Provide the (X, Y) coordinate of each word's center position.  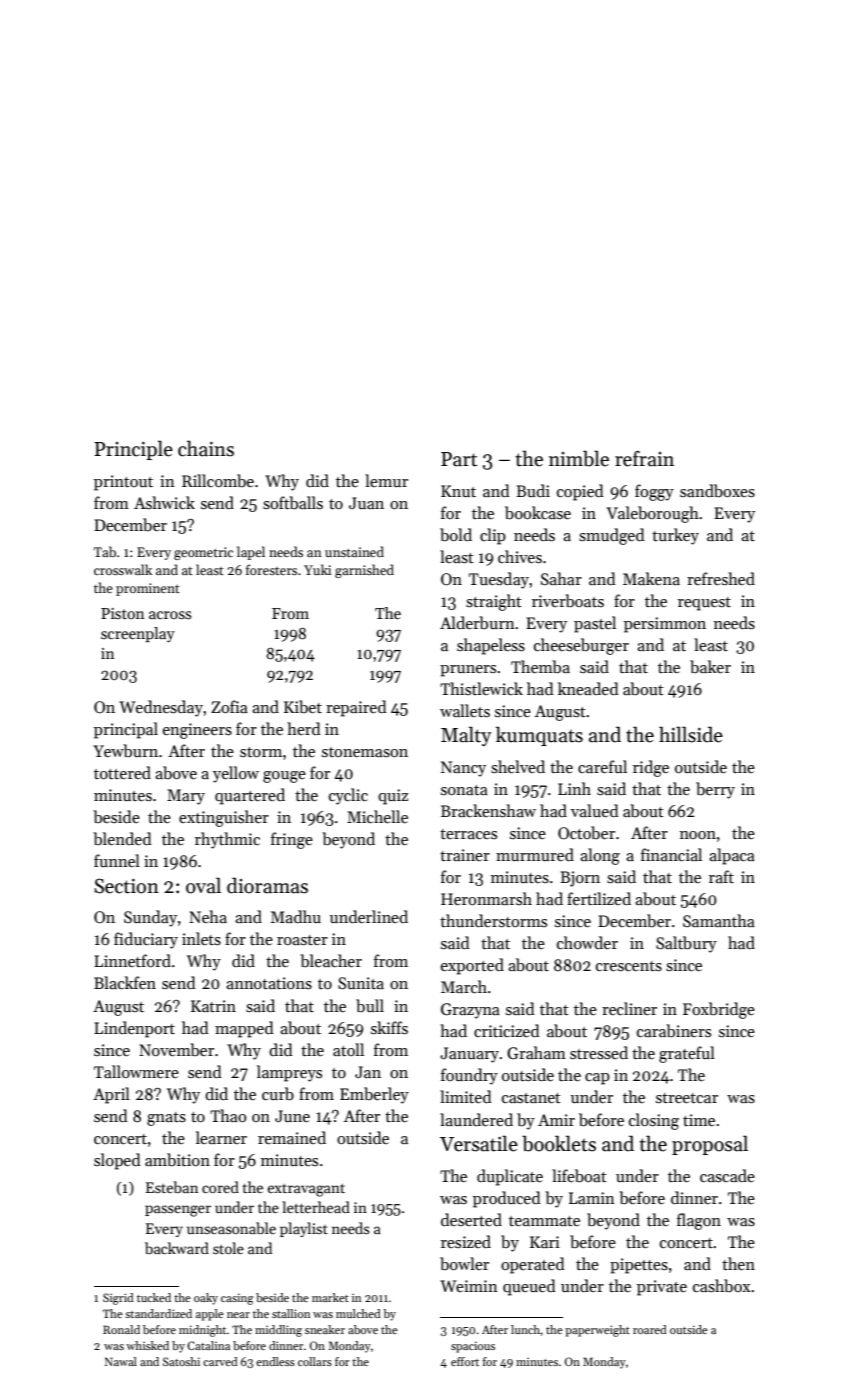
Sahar (561, 578)
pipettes (639, 1266)
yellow (236, 774)
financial (671, 854)
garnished (364, 571)
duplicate (510, 1177)
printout (123, 483)
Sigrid (118, 1299)
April (111, 1095)
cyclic (348, 796)
